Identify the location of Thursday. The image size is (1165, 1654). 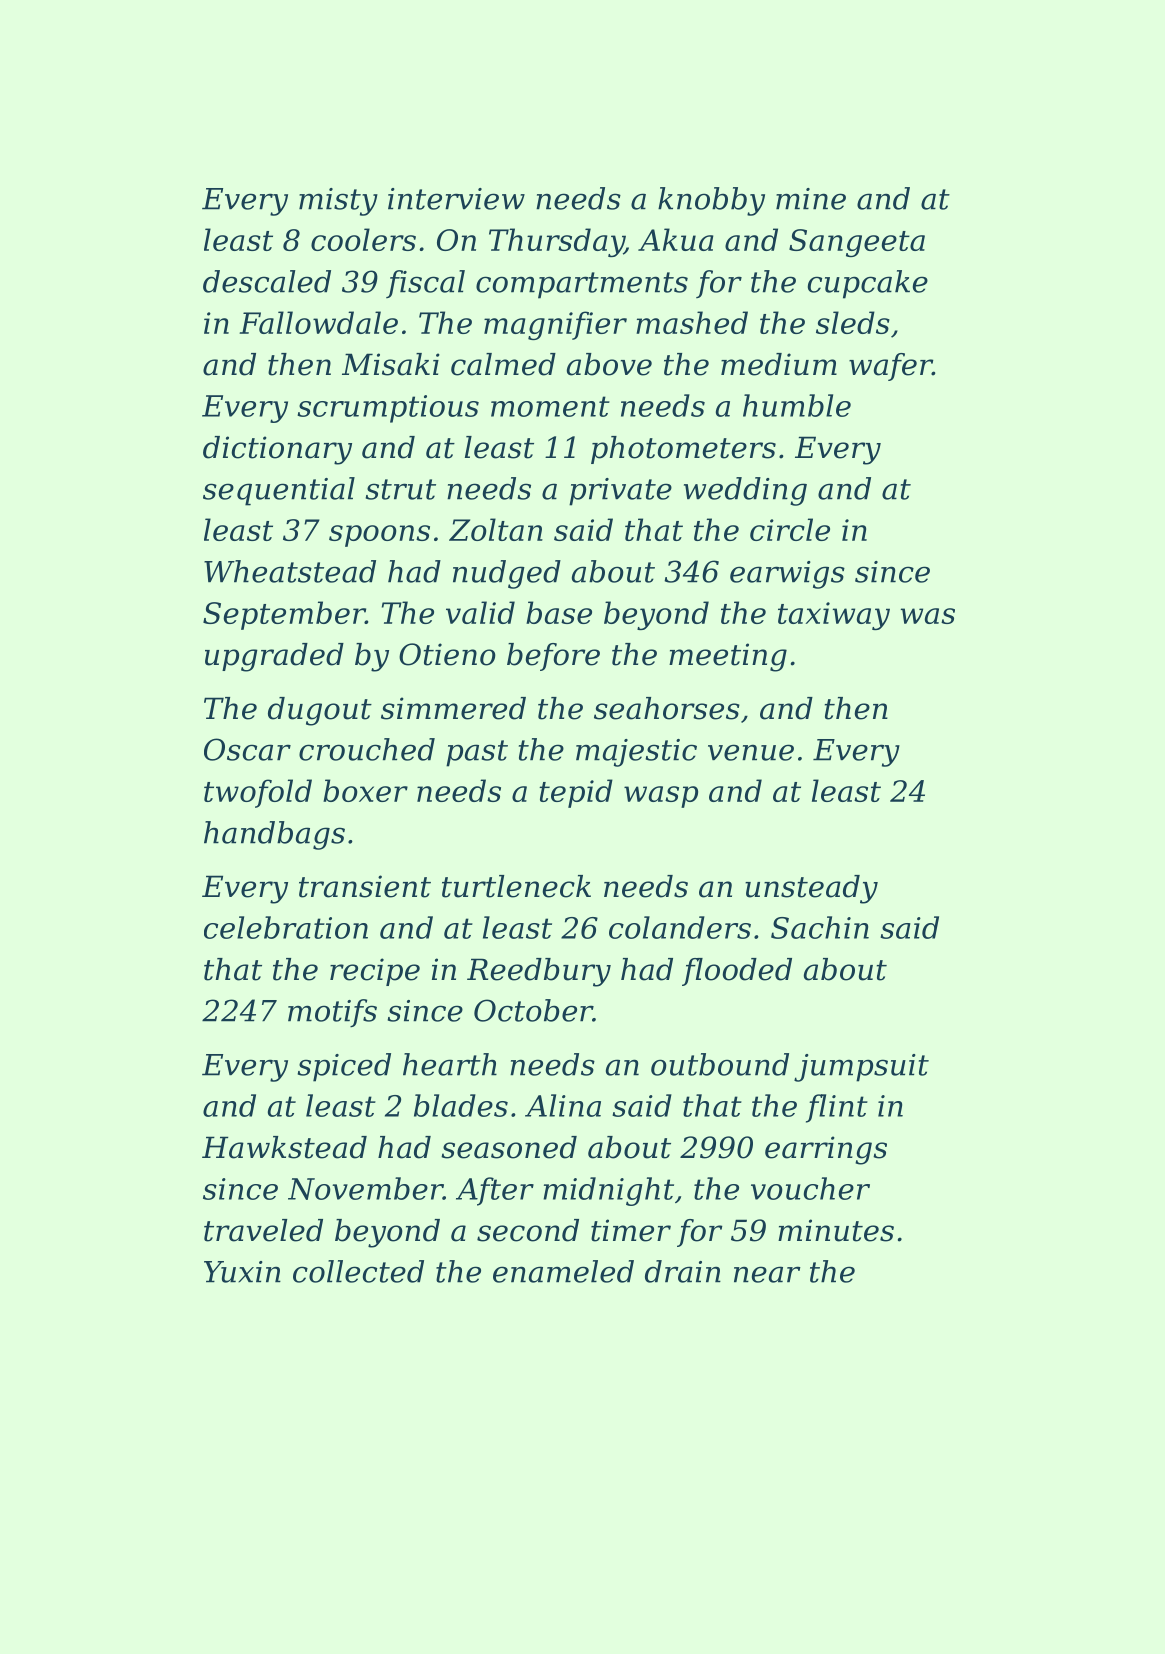
(556, 242).
